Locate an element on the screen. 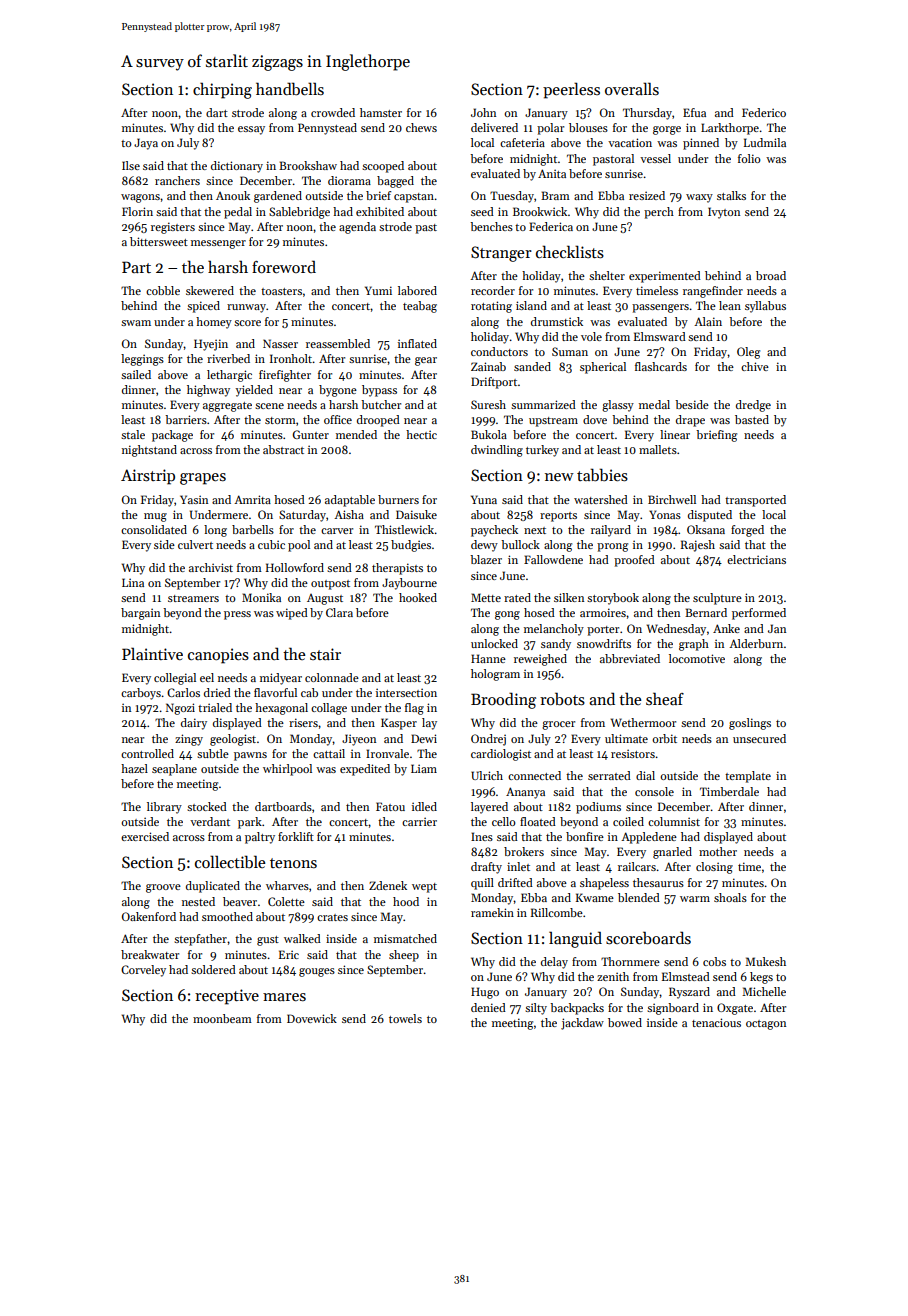  Yonas is located at coordinates (665, 514).
